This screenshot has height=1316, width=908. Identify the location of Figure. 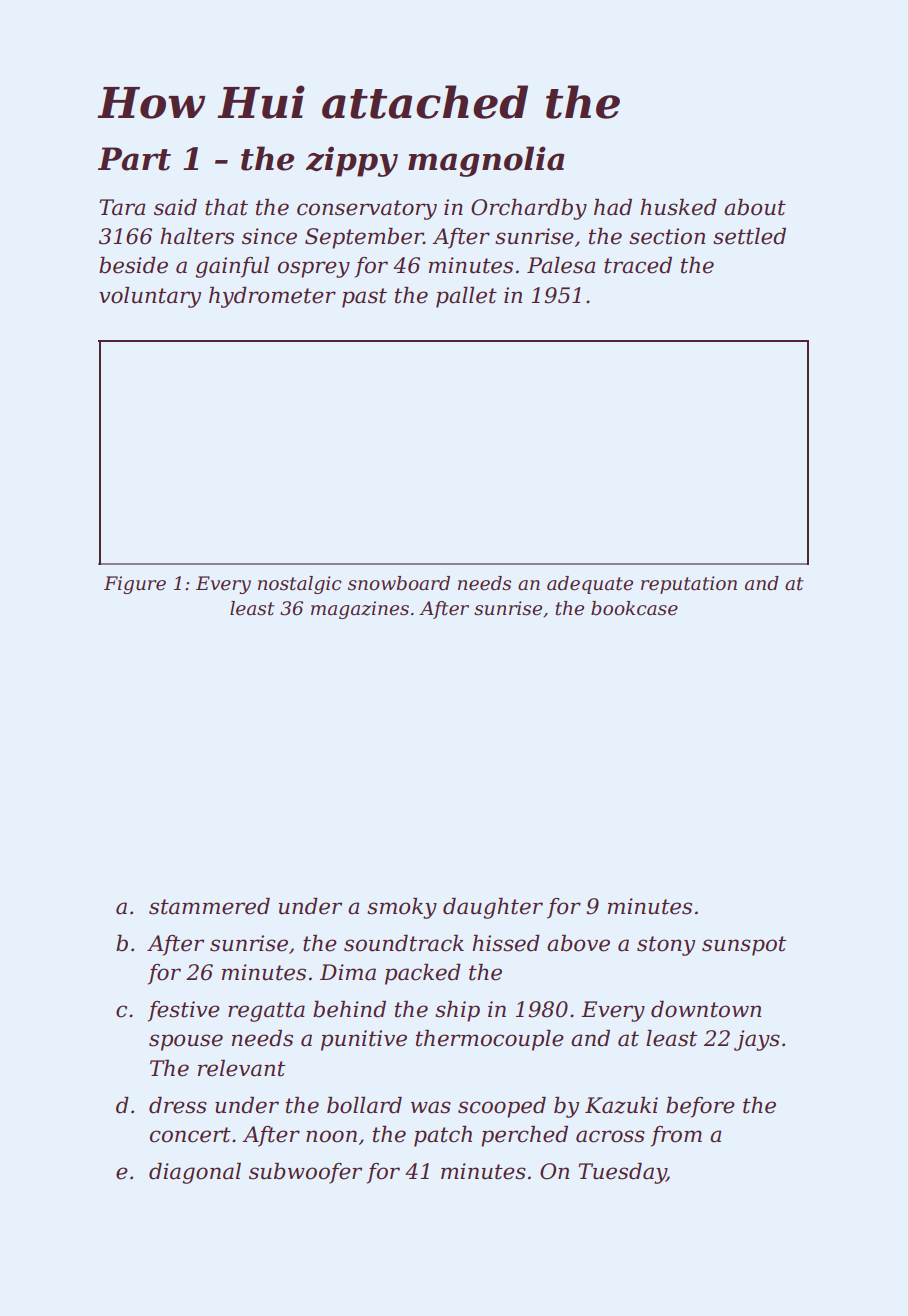
(135, 585).
